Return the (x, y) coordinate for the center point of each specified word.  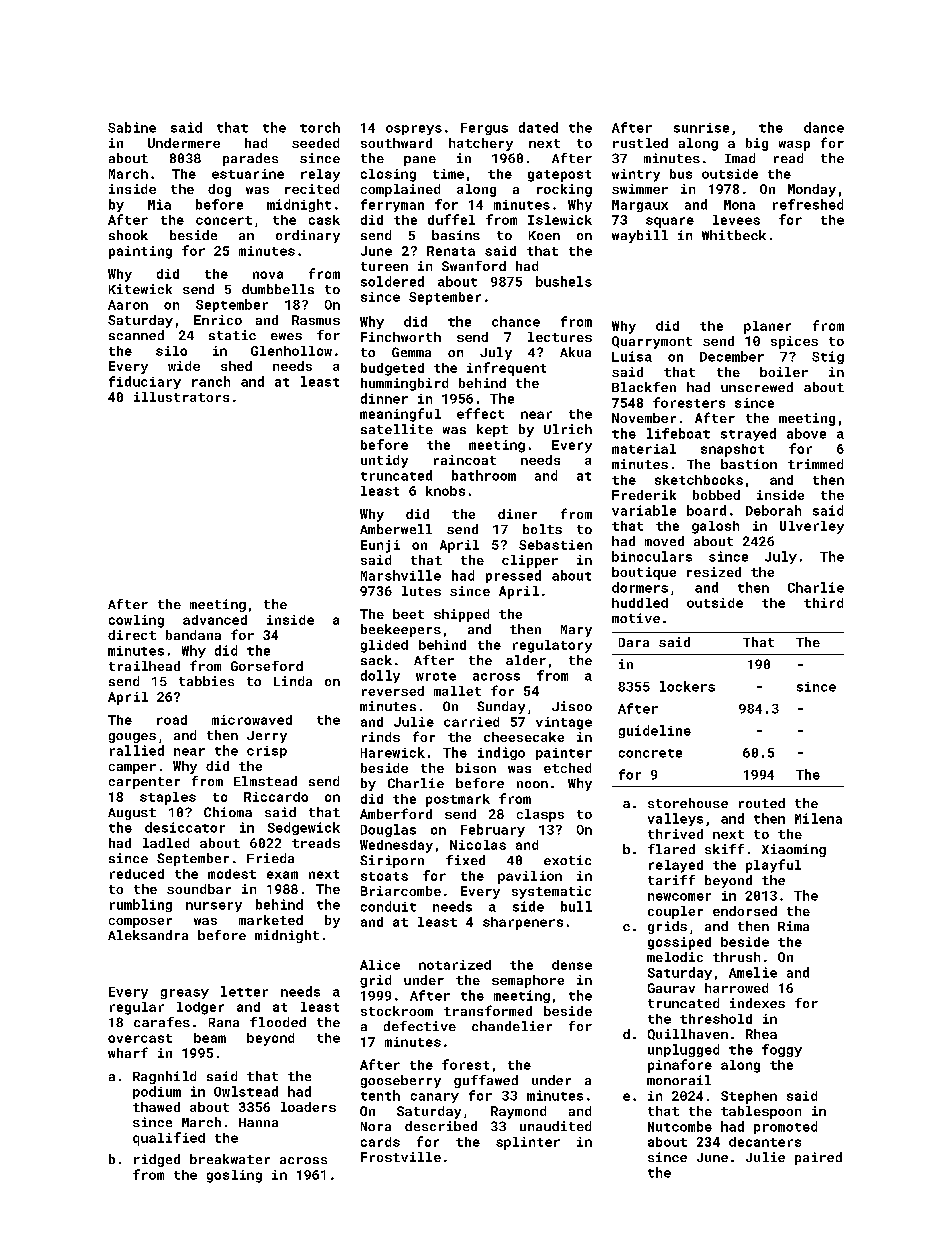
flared (671, 849)
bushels (564, 281)
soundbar (199, 889)
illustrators (181, 397)
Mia (159, 204)
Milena (818, 818)
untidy (384, 461)
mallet (457, 691)
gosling (234, 1176)
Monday (812, 190)
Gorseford (267, 666)
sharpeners (523, 923)
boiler (784, 372)
